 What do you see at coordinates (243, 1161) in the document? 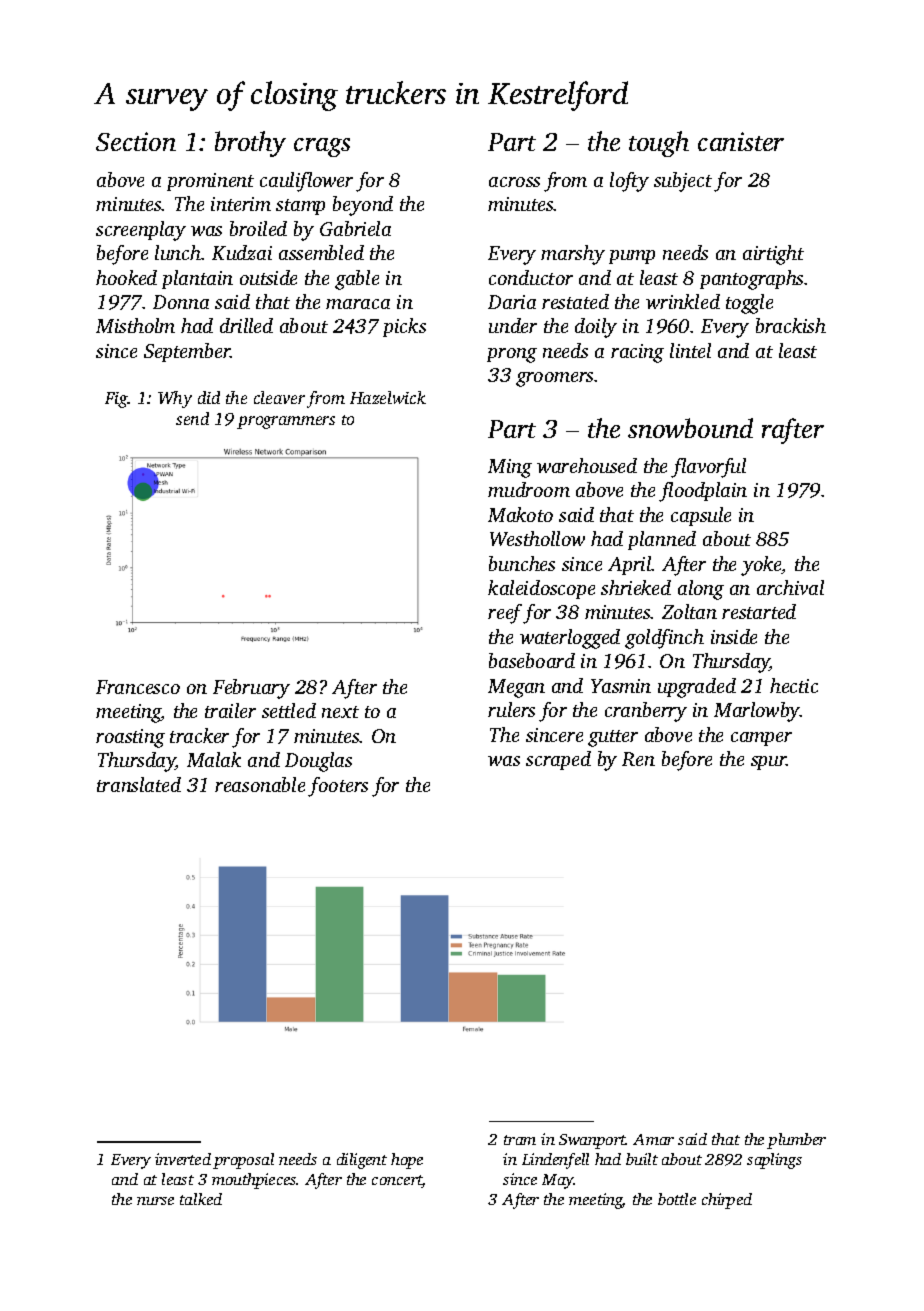
I see `proposal` at bounding box center [243, 1161].
